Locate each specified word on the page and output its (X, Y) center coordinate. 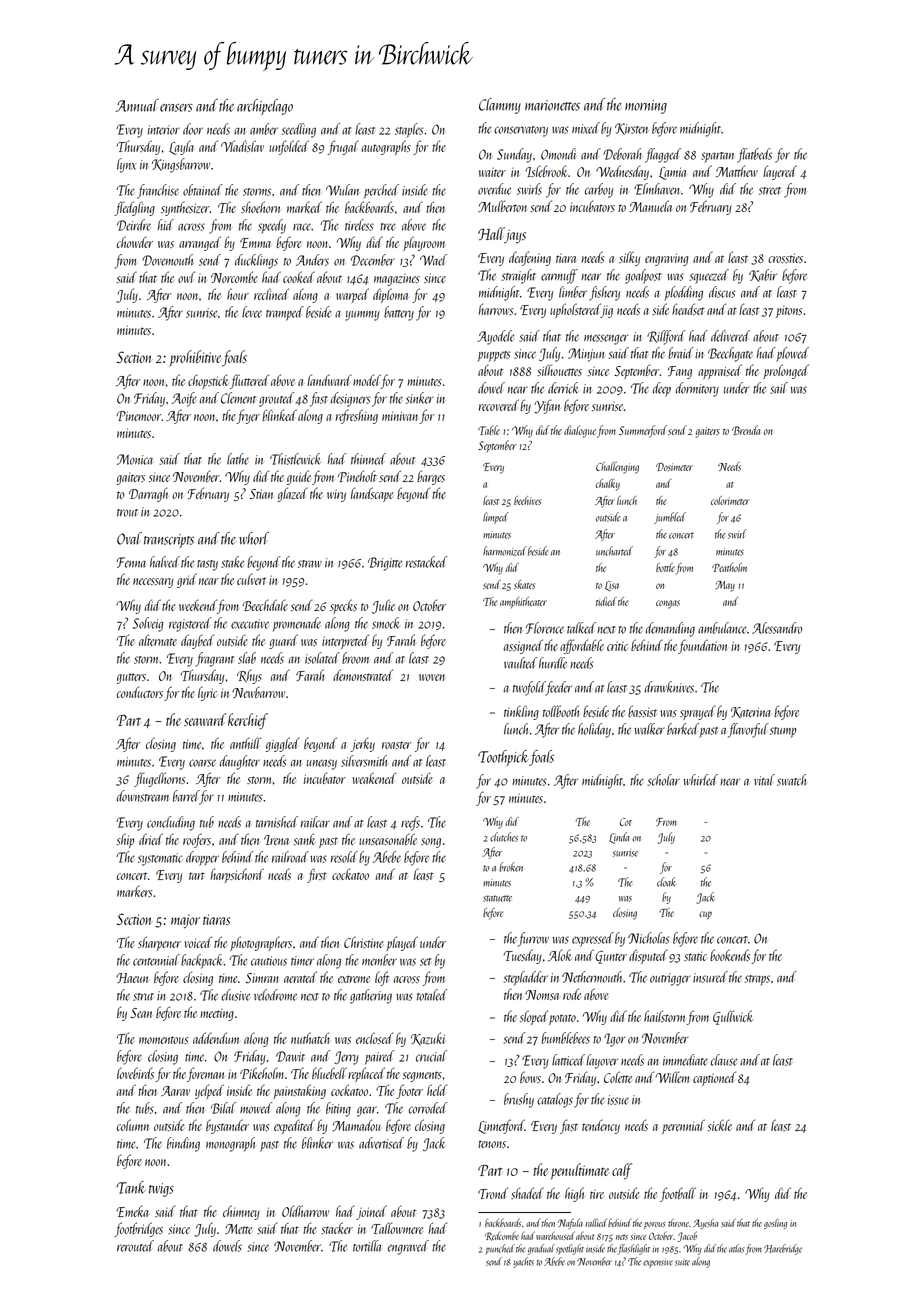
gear (367, 1111)
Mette (238, 1229)
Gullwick (733, 1017)
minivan (400, 416)
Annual (137, 105)
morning (646, 107)
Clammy (500, 106)
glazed (293, 494)
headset (688, 309)
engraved (408, 1247)
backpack (202, 961)
